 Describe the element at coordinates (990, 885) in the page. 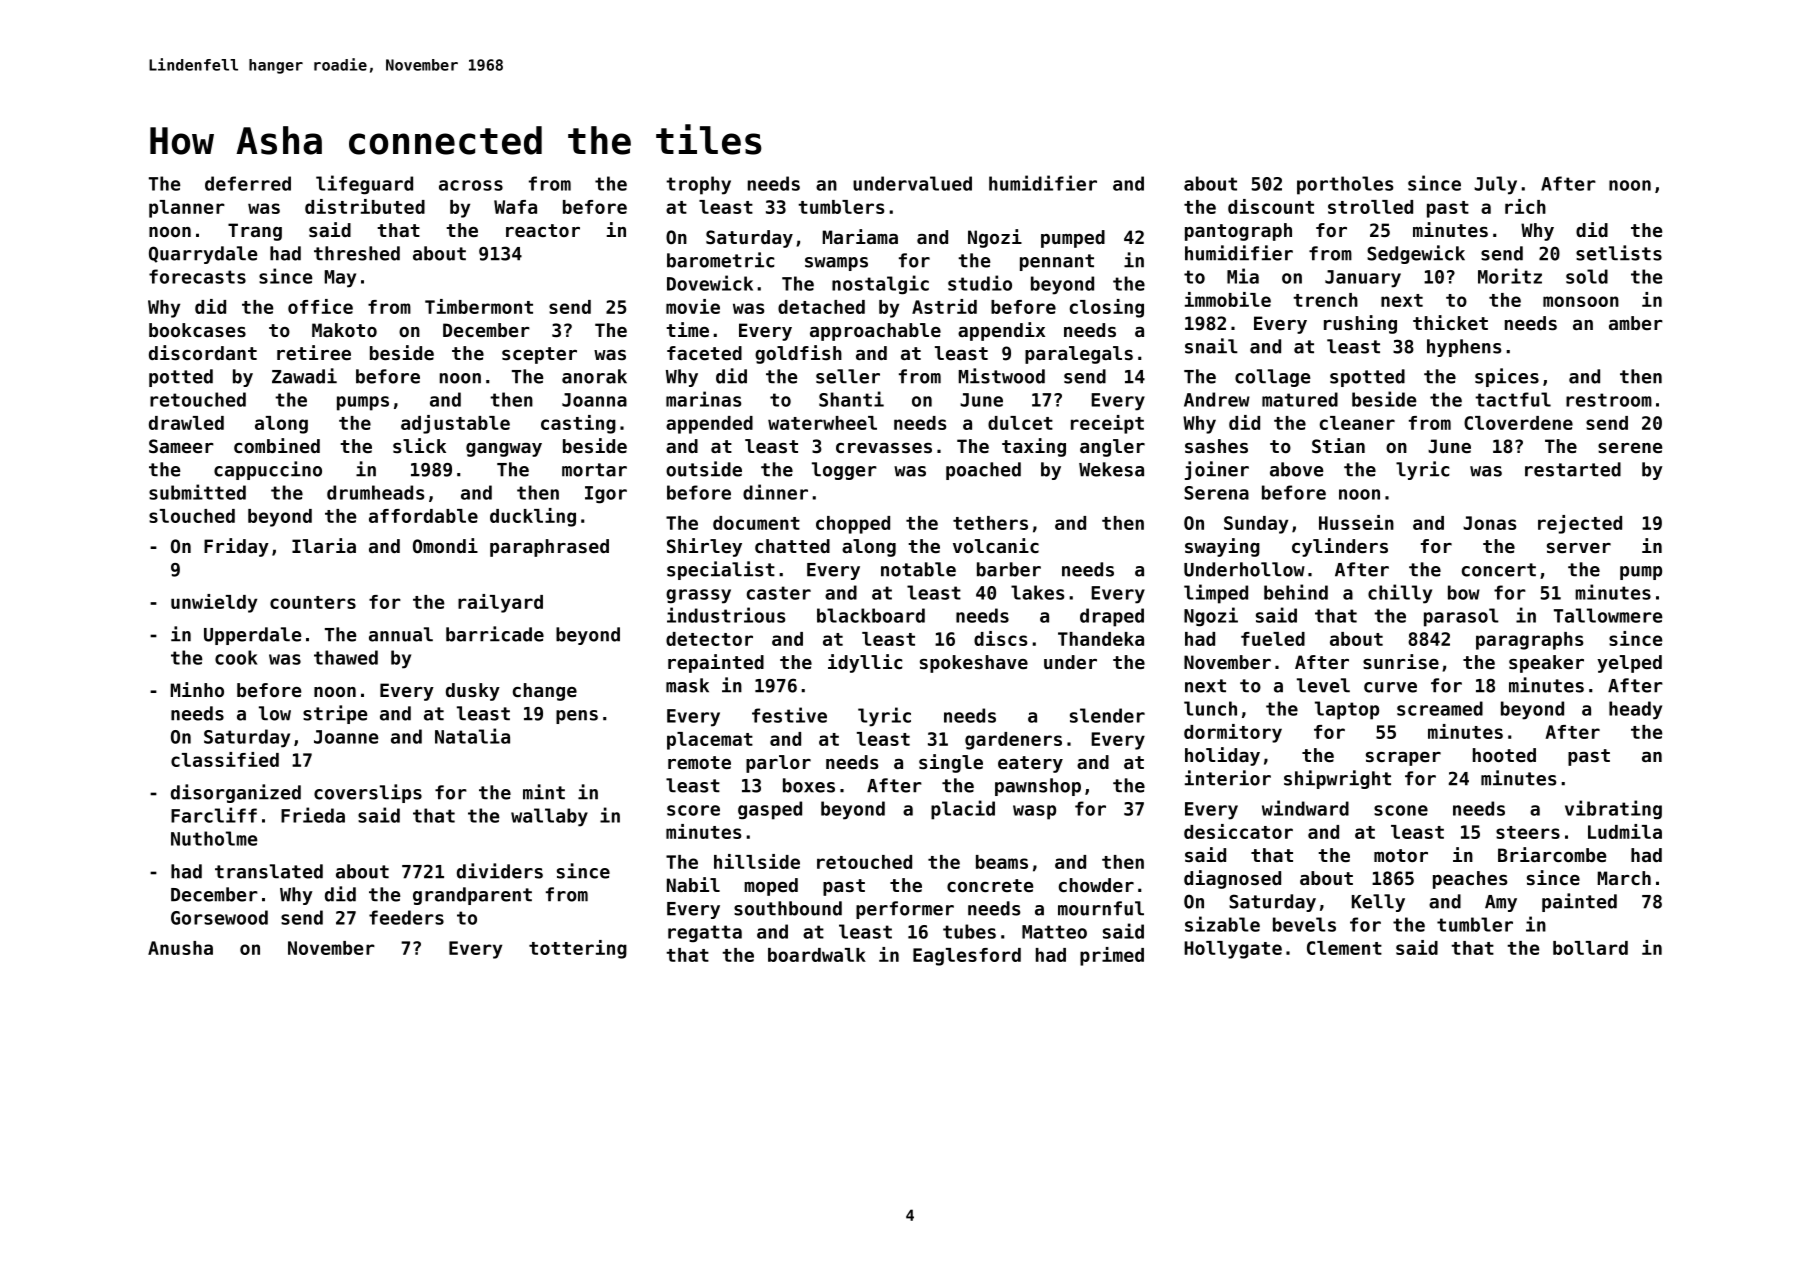

I see `concrete` at that location.
